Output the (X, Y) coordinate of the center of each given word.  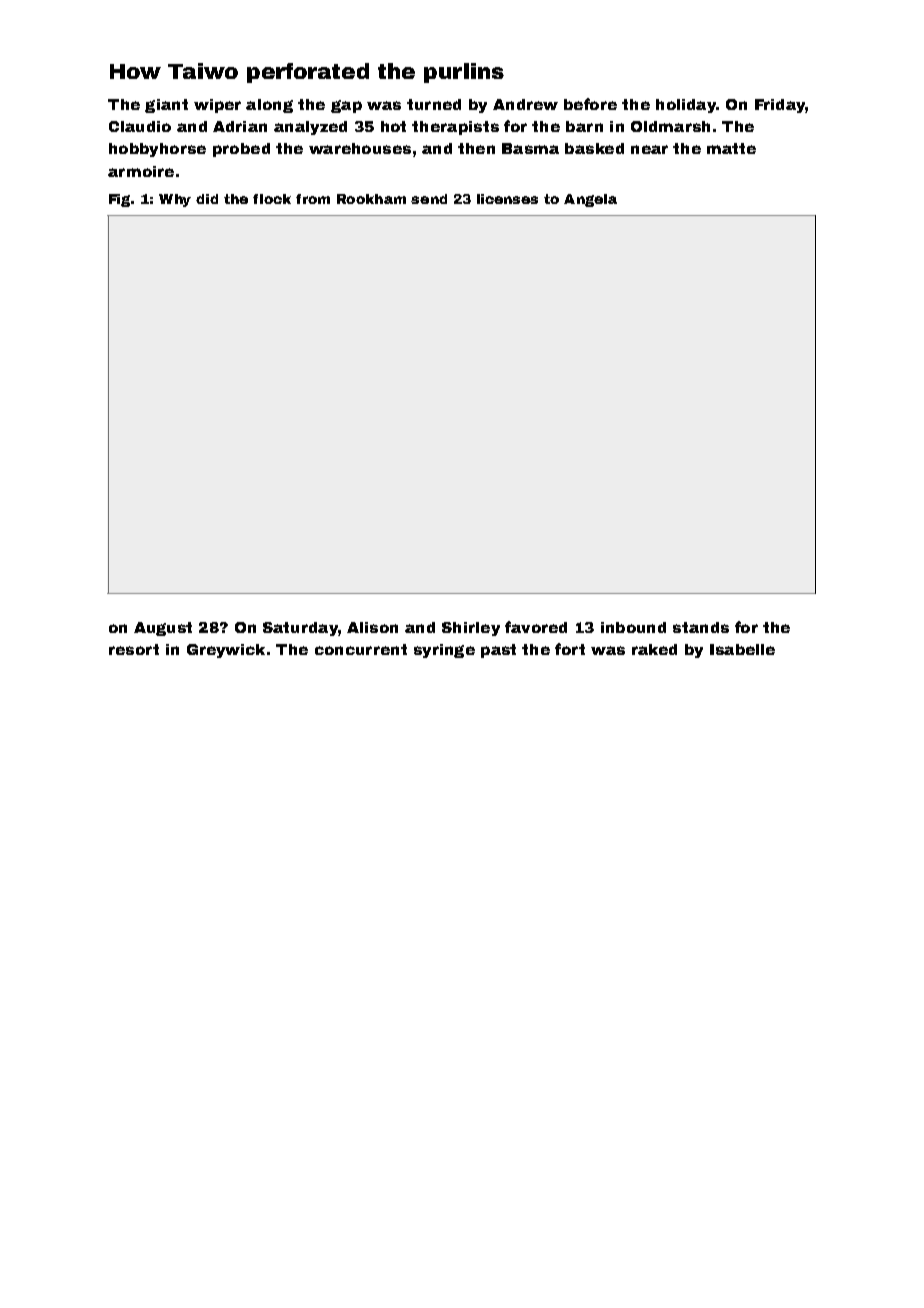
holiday (686, 106)
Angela (590, 200)
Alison (372, 627)
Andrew (525, 104)
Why (175, 200)
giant (166, 106)
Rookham (371, 199)
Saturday (300, 629)
